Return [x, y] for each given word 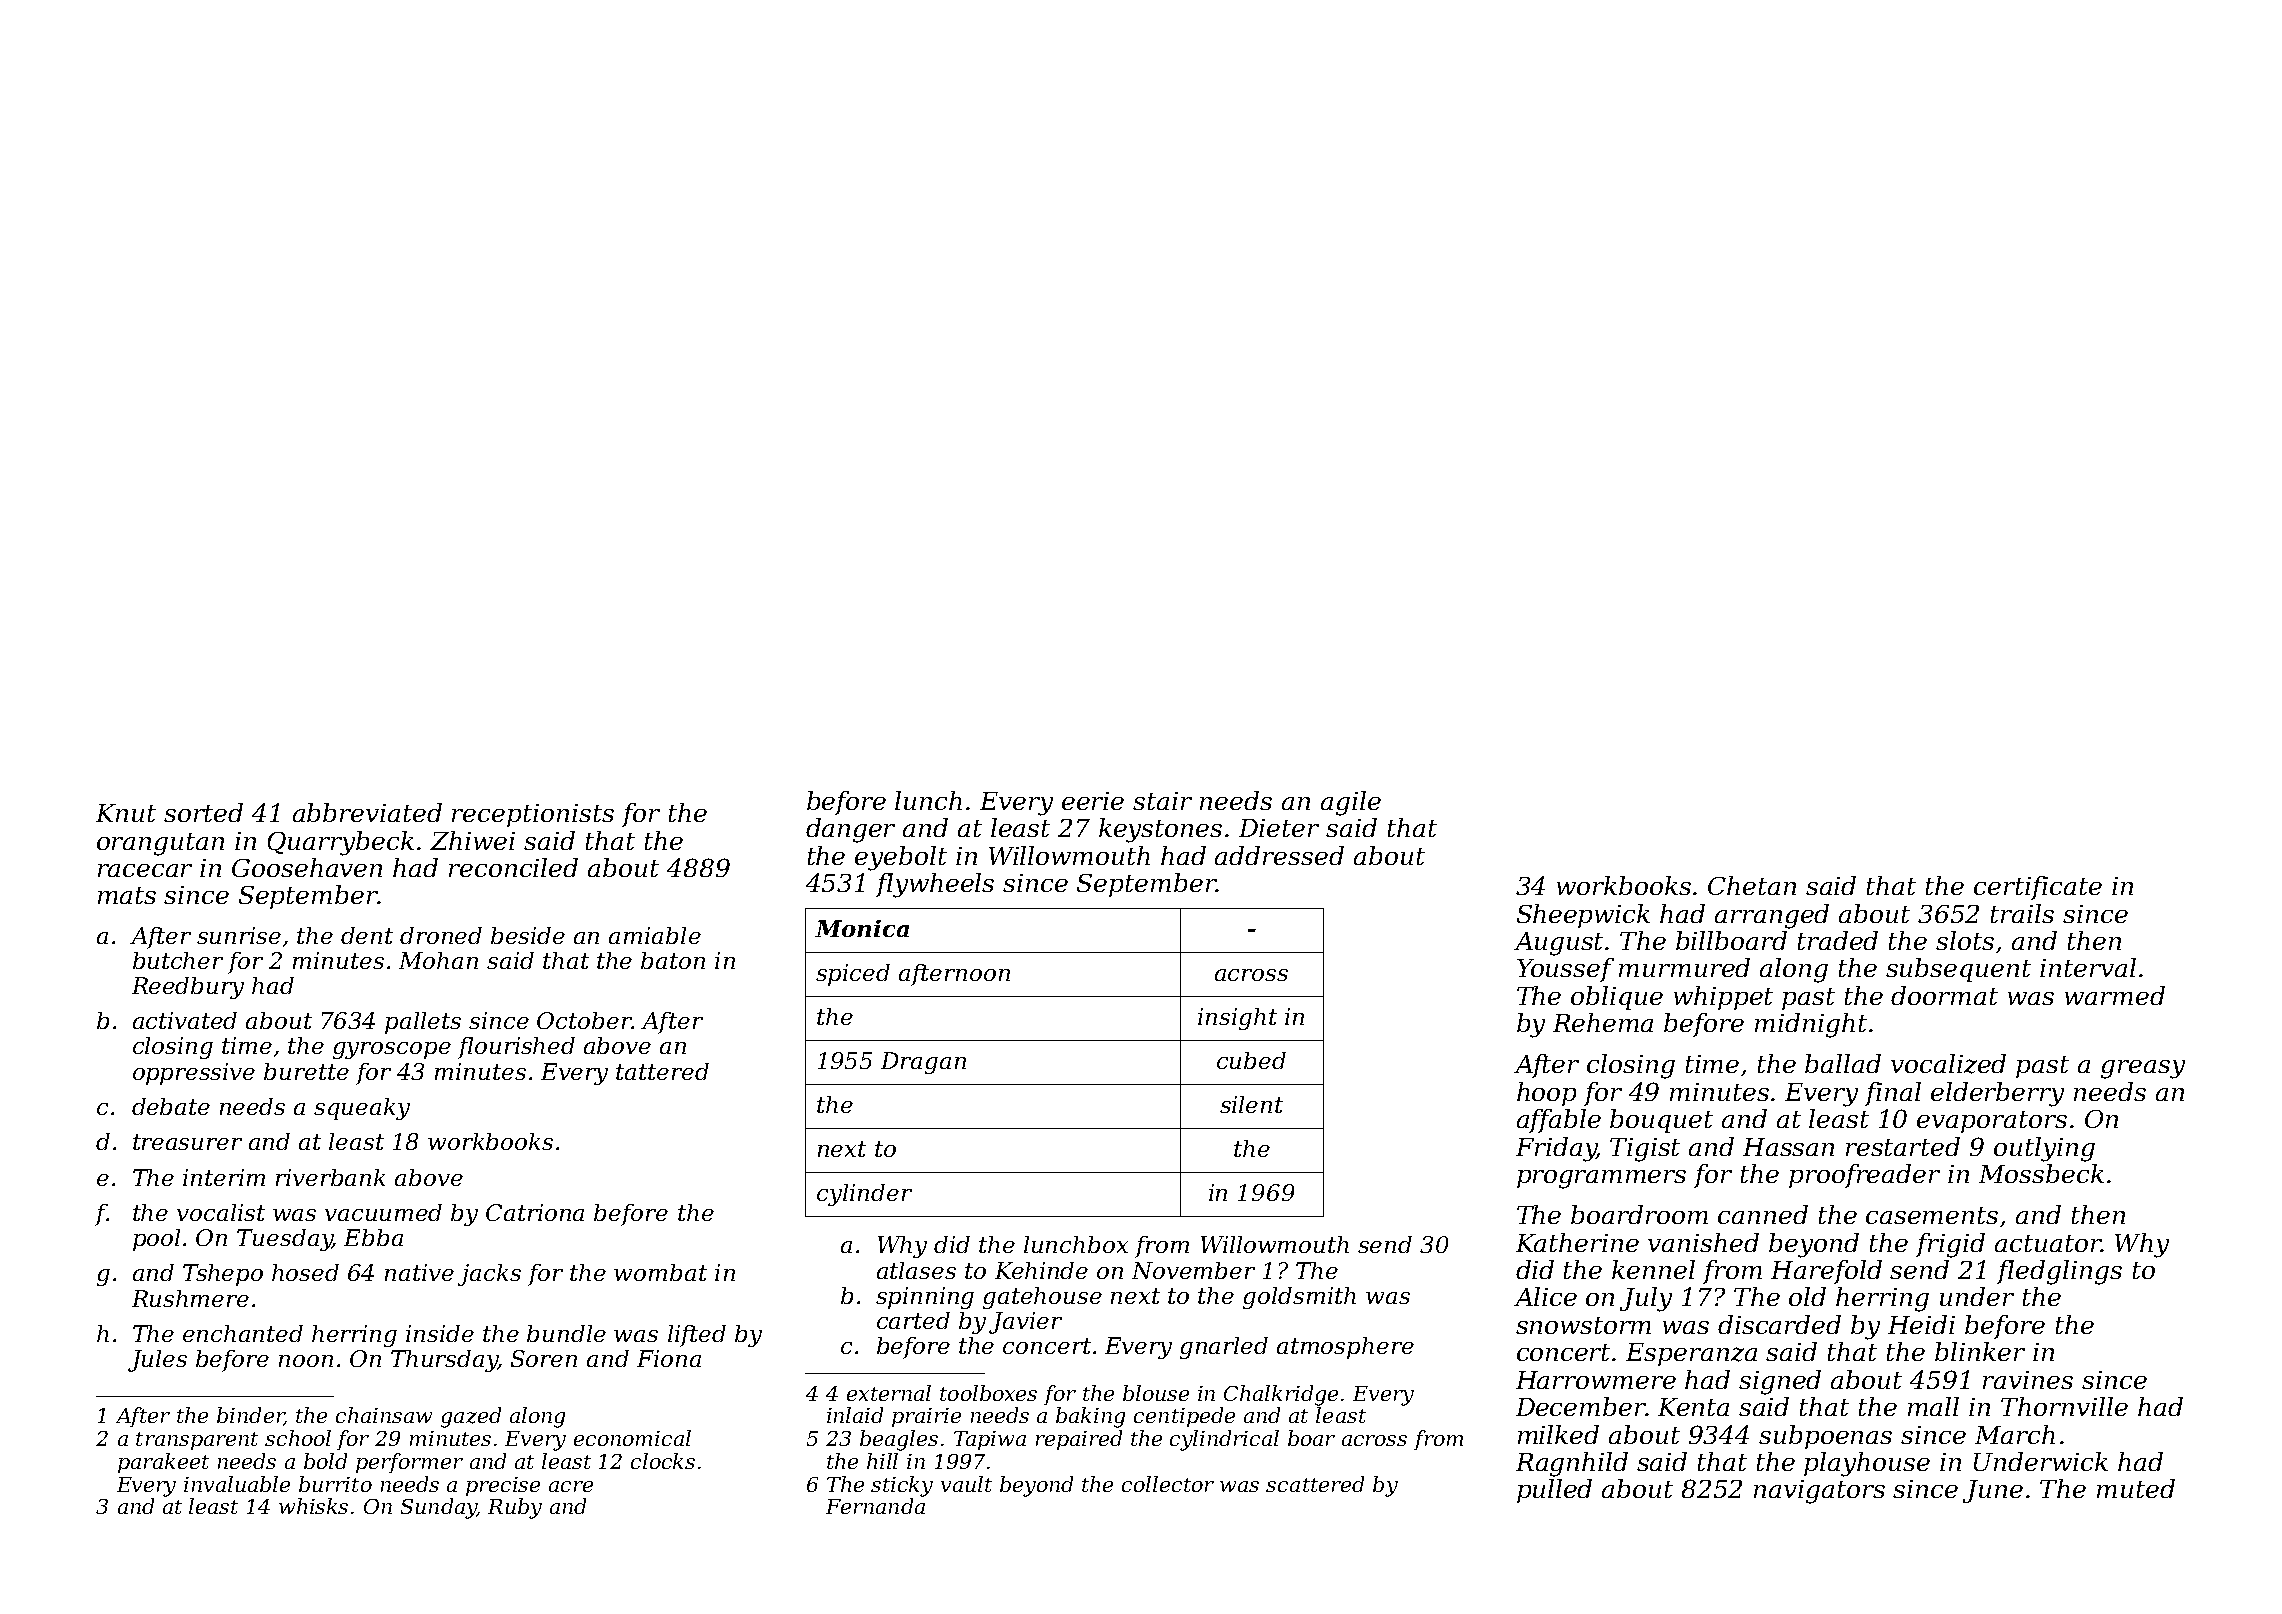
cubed [1251, 1060]
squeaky [362, 1109]
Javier [1025, 1323]
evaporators [1992, 1122]
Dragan [923, 1063]
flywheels [935, 885]
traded [1838, 940]
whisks [313, 1506]
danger [850, 830]
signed [1780, 1382]
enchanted [243, 1333]
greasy [2143, 1069]
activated [185, 1020]
